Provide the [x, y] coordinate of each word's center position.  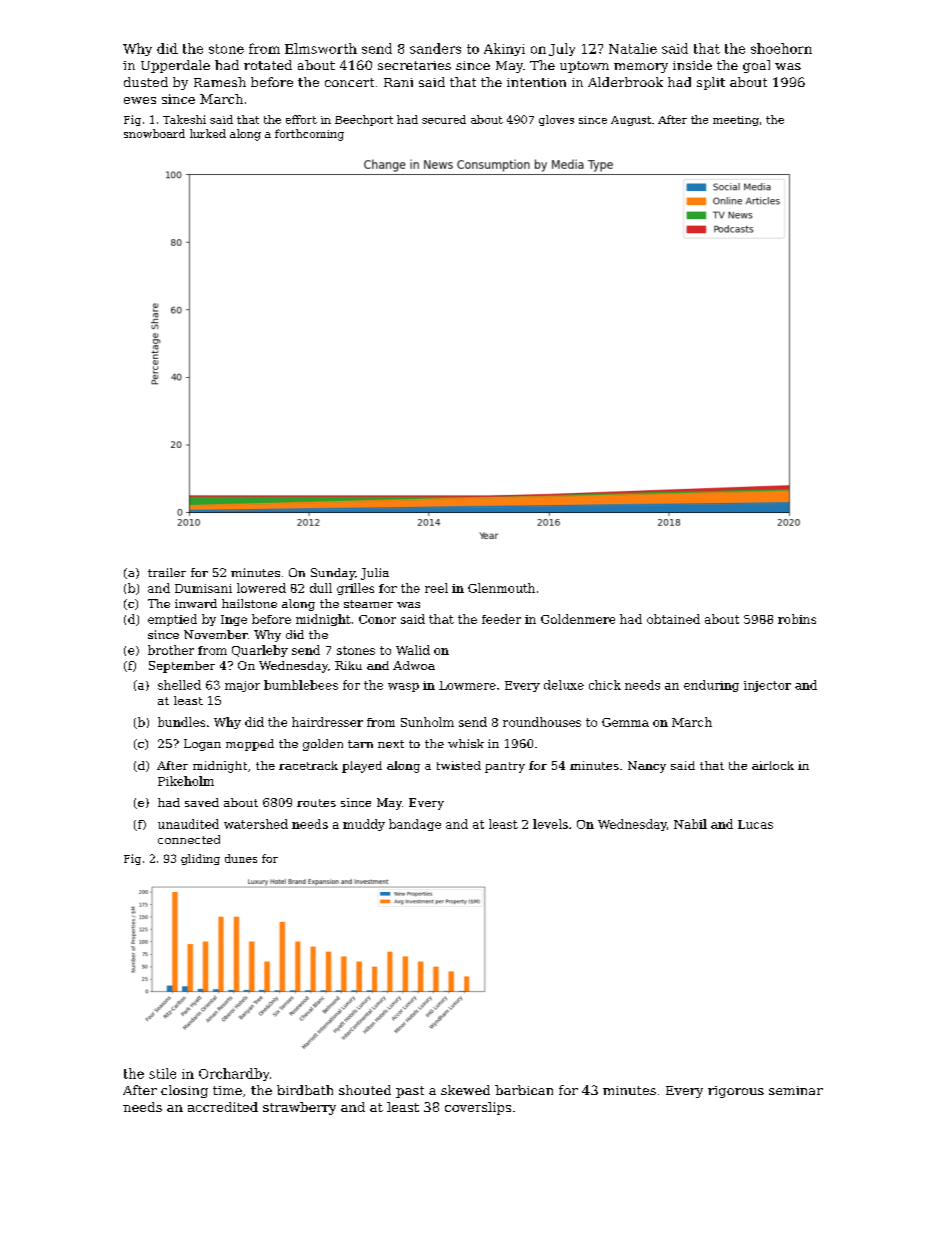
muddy [364, 825]
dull [321, 588]
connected [189, 839]
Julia [375, 574]
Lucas [755, 824]
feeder [501, 619]
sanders [435, 48]
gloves [556, 120]
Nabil [690, 824]
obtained [673, 619]
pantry [505, 767]
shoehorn [781, 48]
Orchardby [234, 1074]
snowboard [154, 133]
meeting [736, 121]
